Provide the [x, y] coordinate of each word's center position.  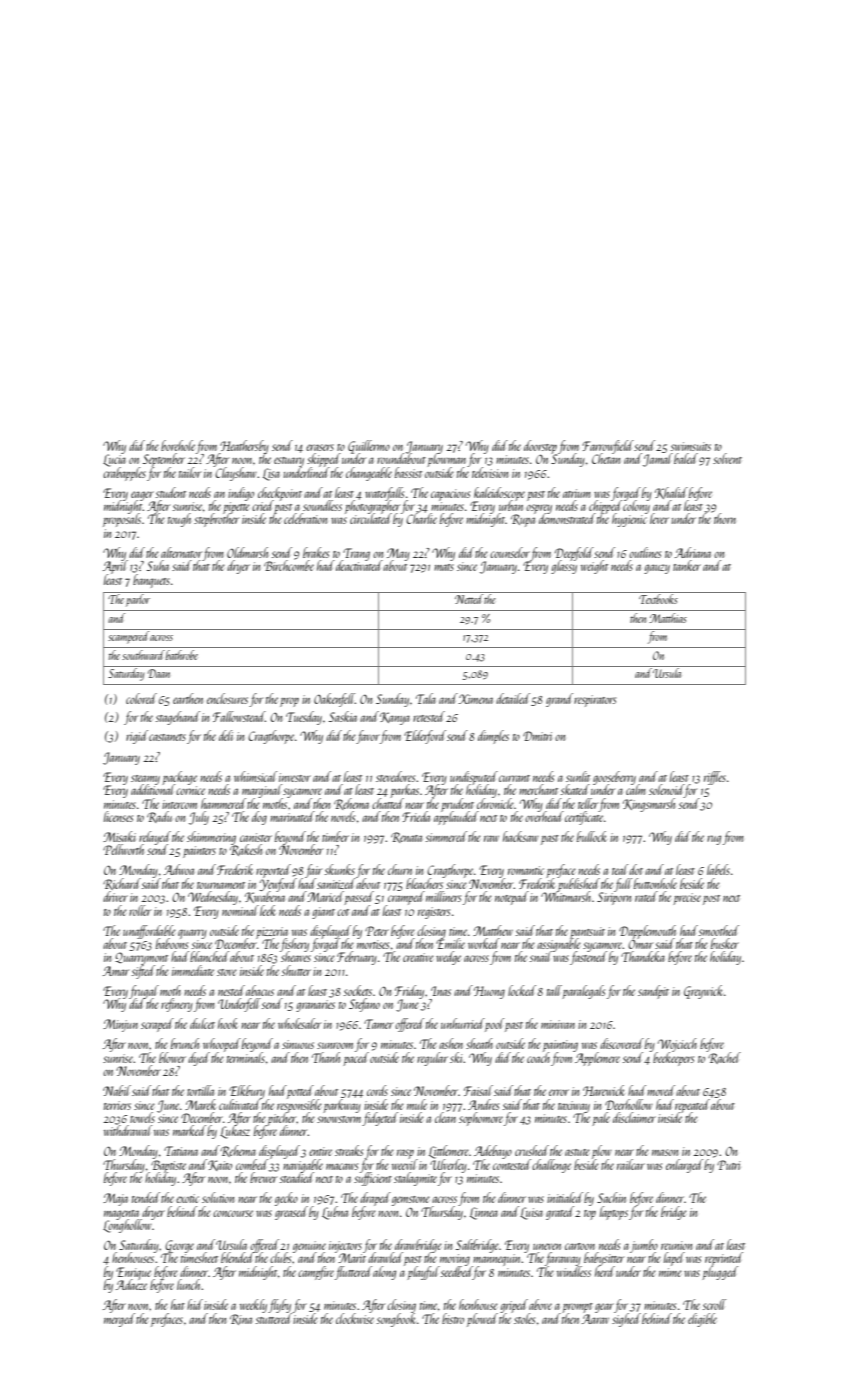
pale [601, 1119]
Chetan [606, 459]
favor [368, 737]
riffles [715, 778]
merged [119, 1320]
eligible [702, 1320]
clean [445, 1117]
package [179, 778]
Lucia [114, 460]
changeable [369, 474]
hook [228, 1023]
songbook [396, 1320]
